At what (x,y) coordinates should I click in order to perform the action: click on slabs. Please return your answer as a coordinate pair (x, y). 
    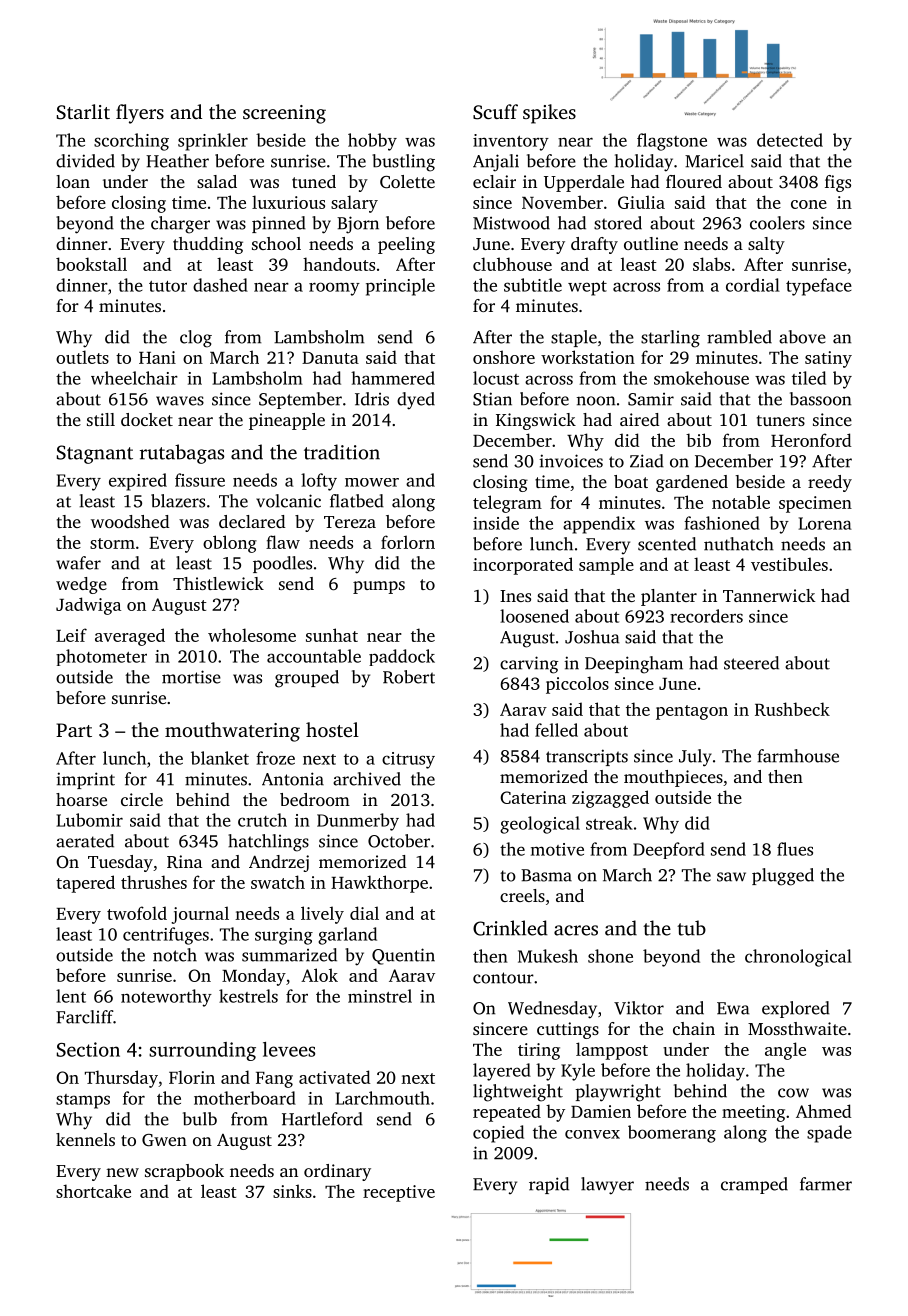
    Looking at the image, I should click on (711, 264).
